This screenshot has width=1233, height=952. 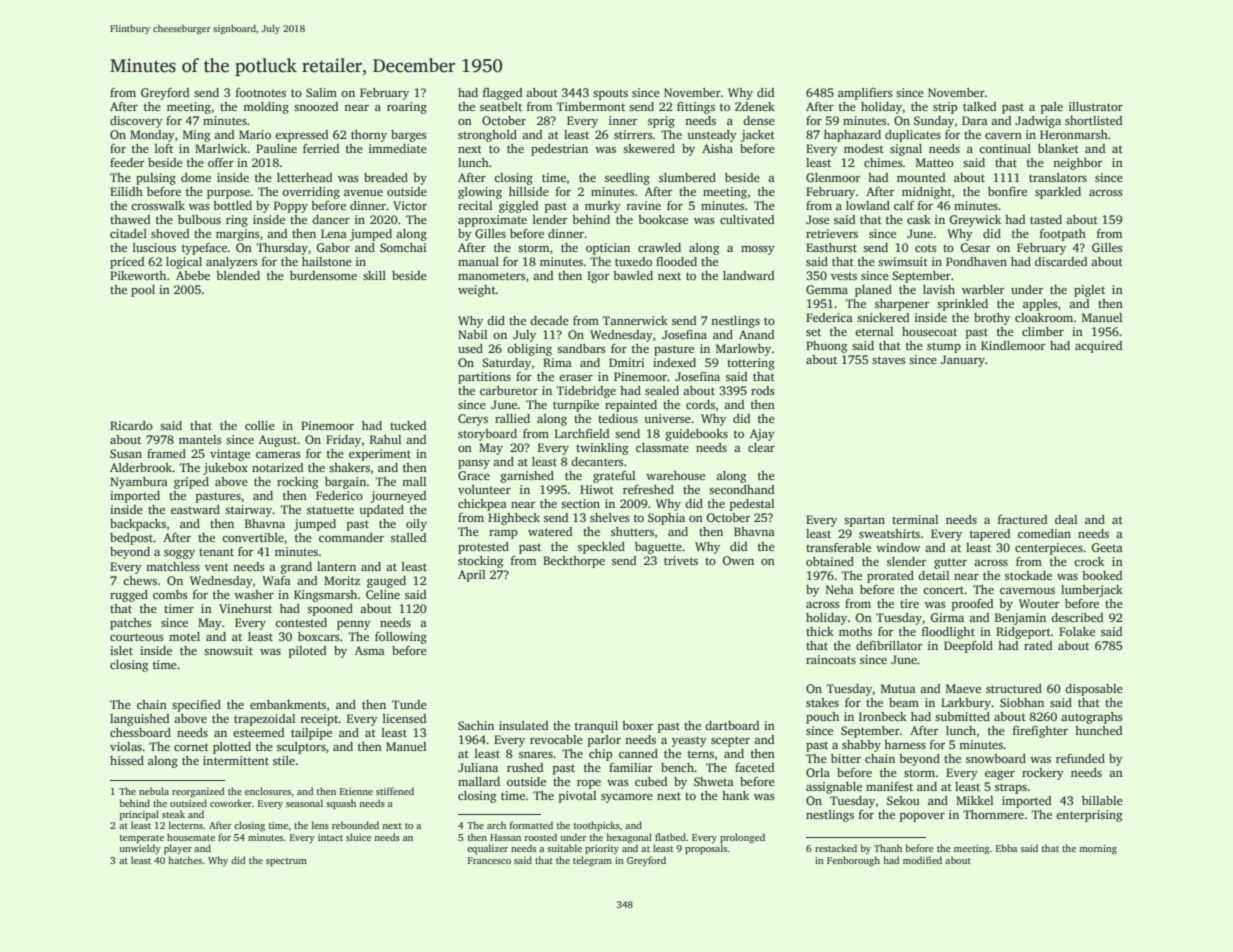 I want to click on nebula, so click(x=154, y=791).
